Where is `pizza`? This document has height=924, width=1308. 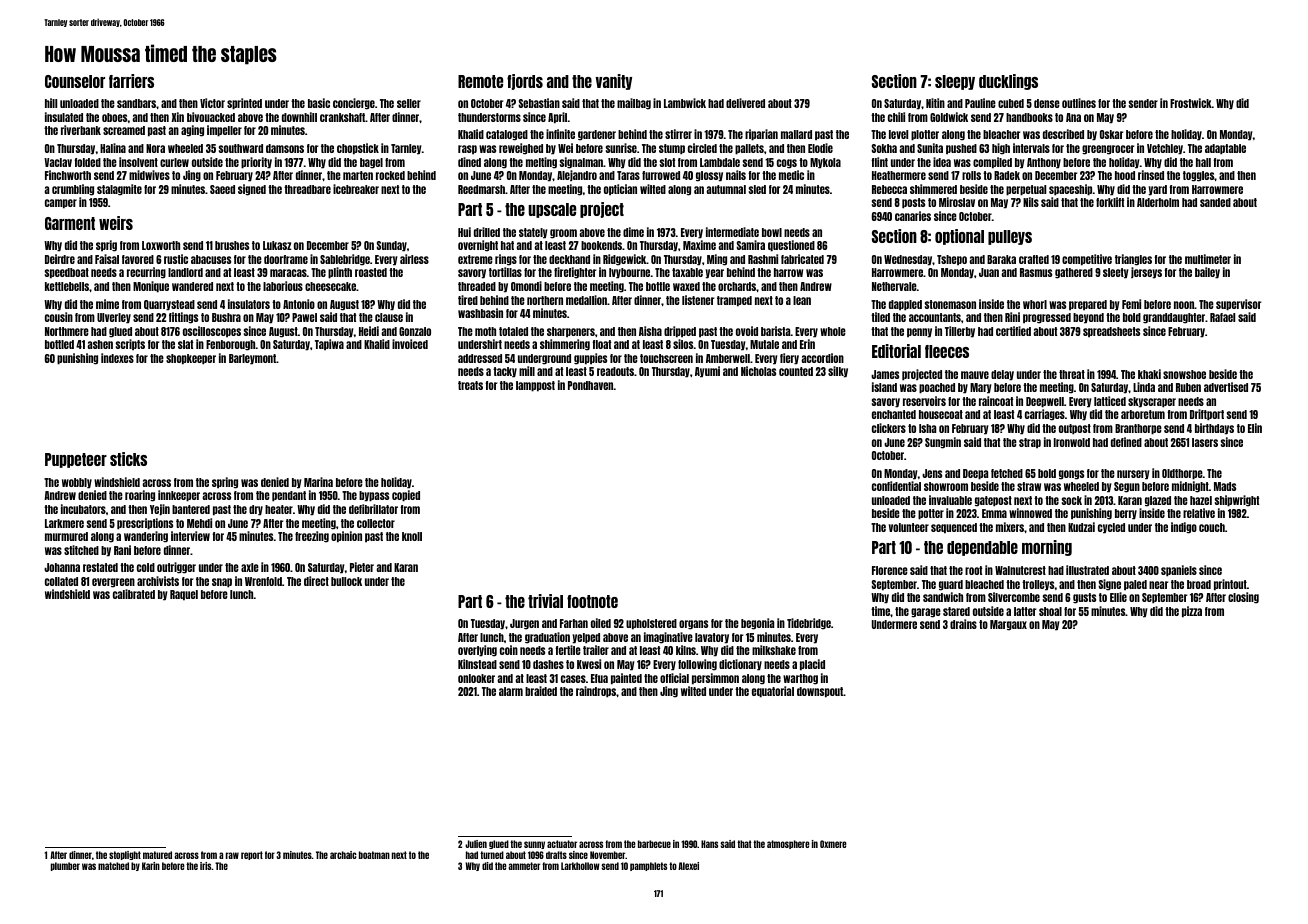 pizza is located at coordinates (1192, 612).
